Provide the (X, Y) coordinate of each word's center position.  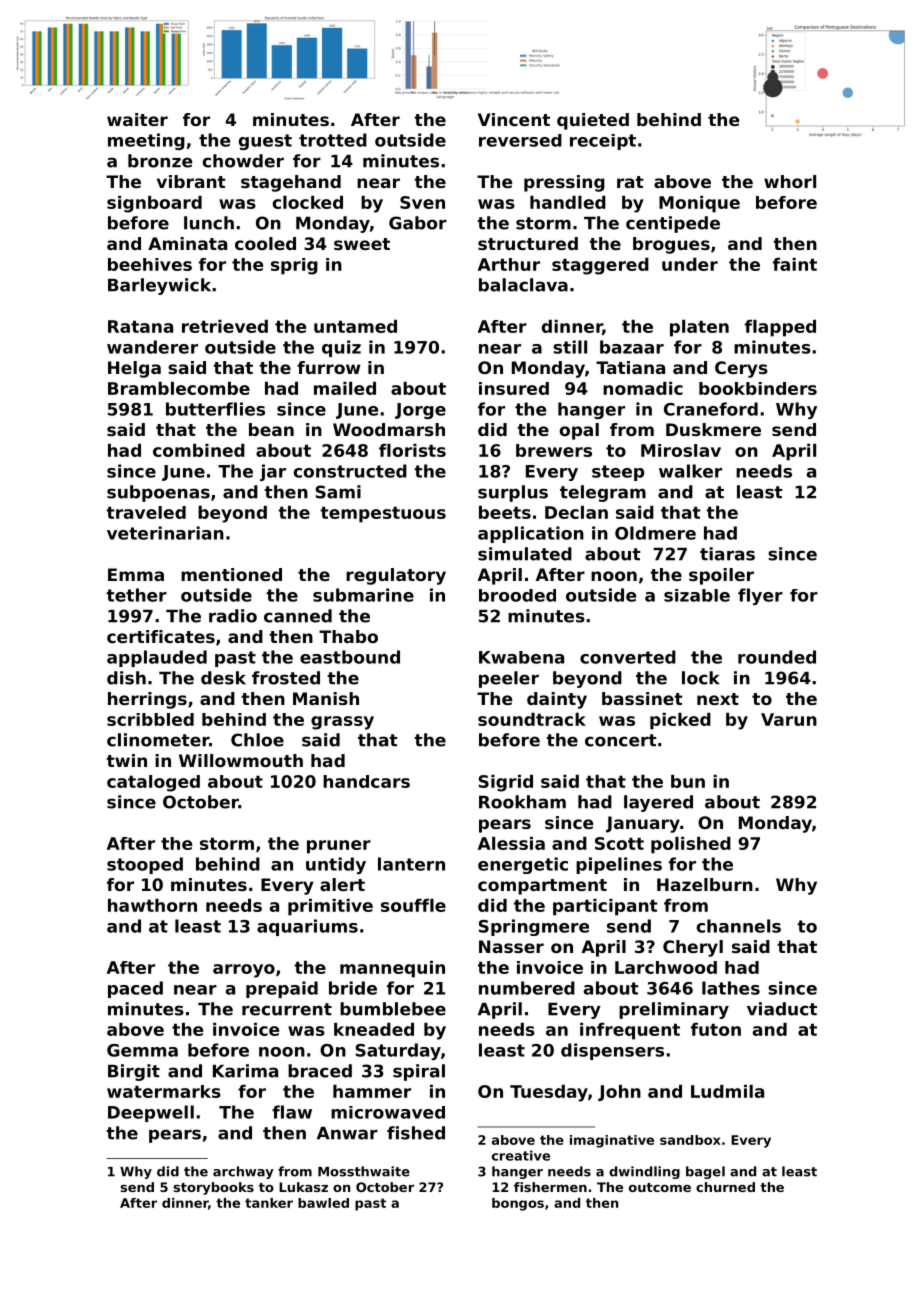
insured (514, 388)
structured (528, 243)
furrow (328, 367)
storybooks (214, 1188)
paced (135, 989)
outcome (660, 1187)
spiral (419, 1072)
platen (699, 328)
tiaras (727, 554)
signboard (154, 204)
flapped (780, 328)
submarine (363, 595)
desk (223, 678)
